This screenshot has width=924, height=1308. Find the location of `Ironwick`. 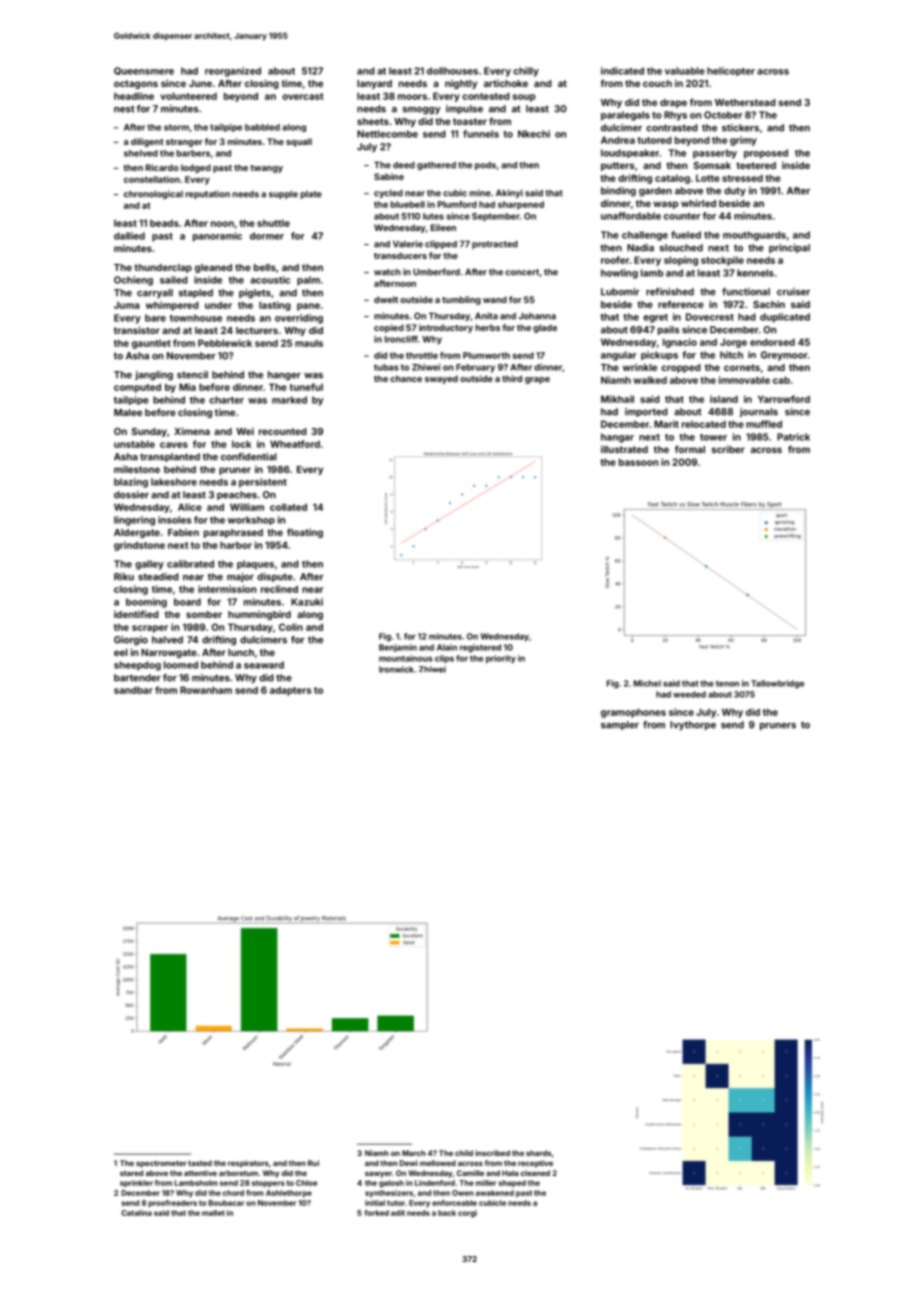

Ironwick is located at coordinates (396, 669).
